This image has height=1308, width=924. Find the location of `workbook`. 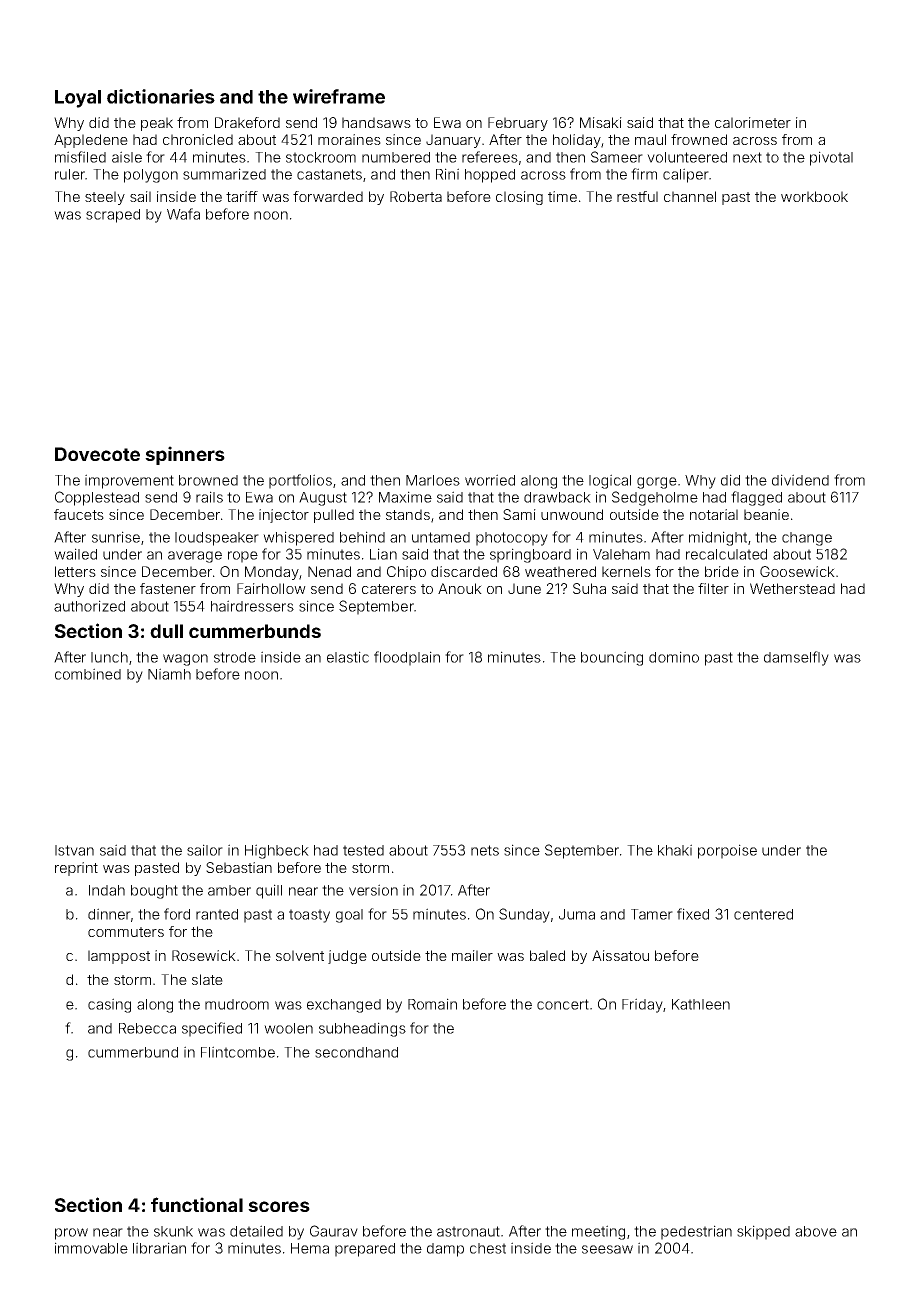

workbook is located at coordinates (814, 196).
